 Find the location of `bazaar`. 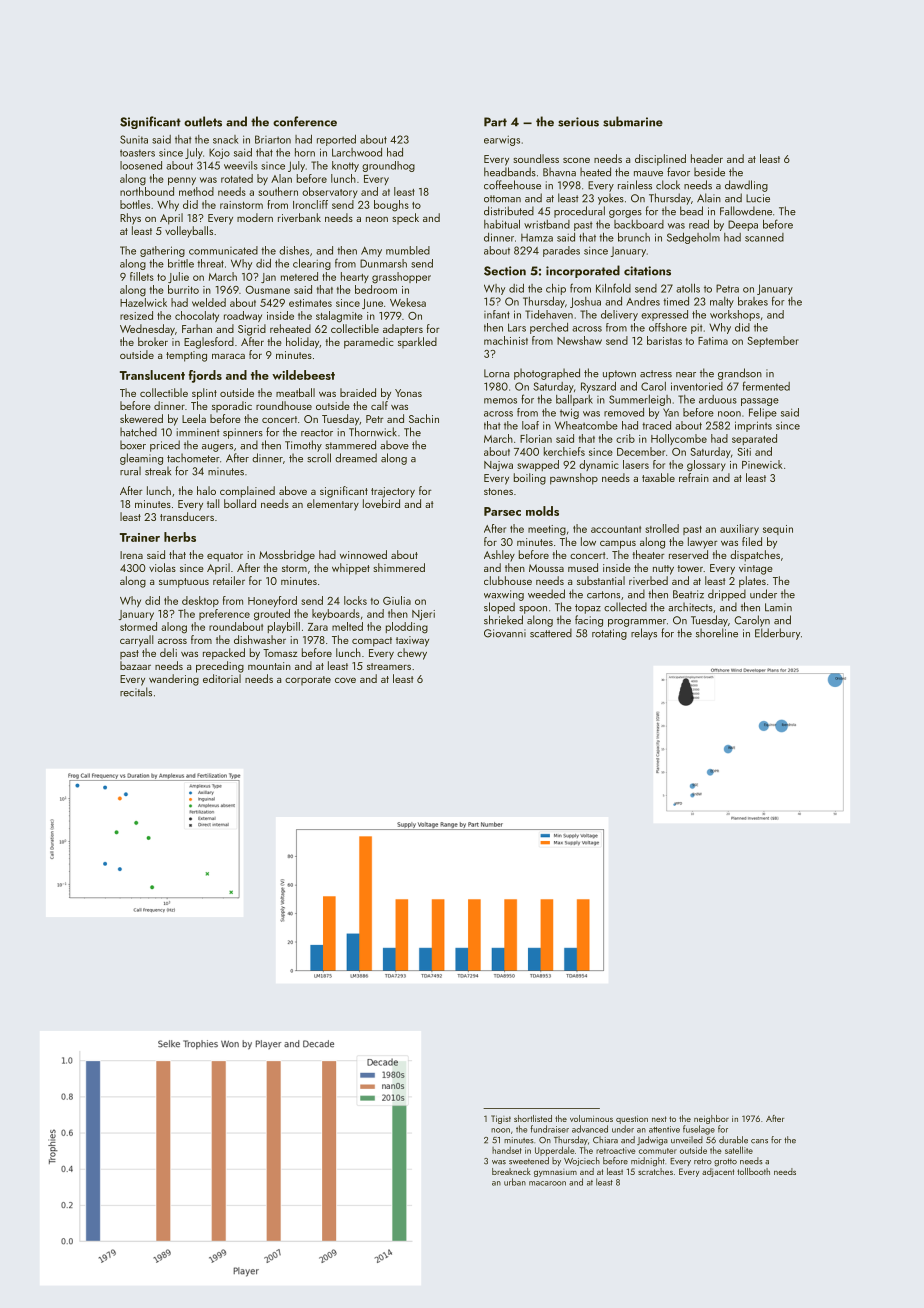

bazaar is located at coordinates (135, 665).
